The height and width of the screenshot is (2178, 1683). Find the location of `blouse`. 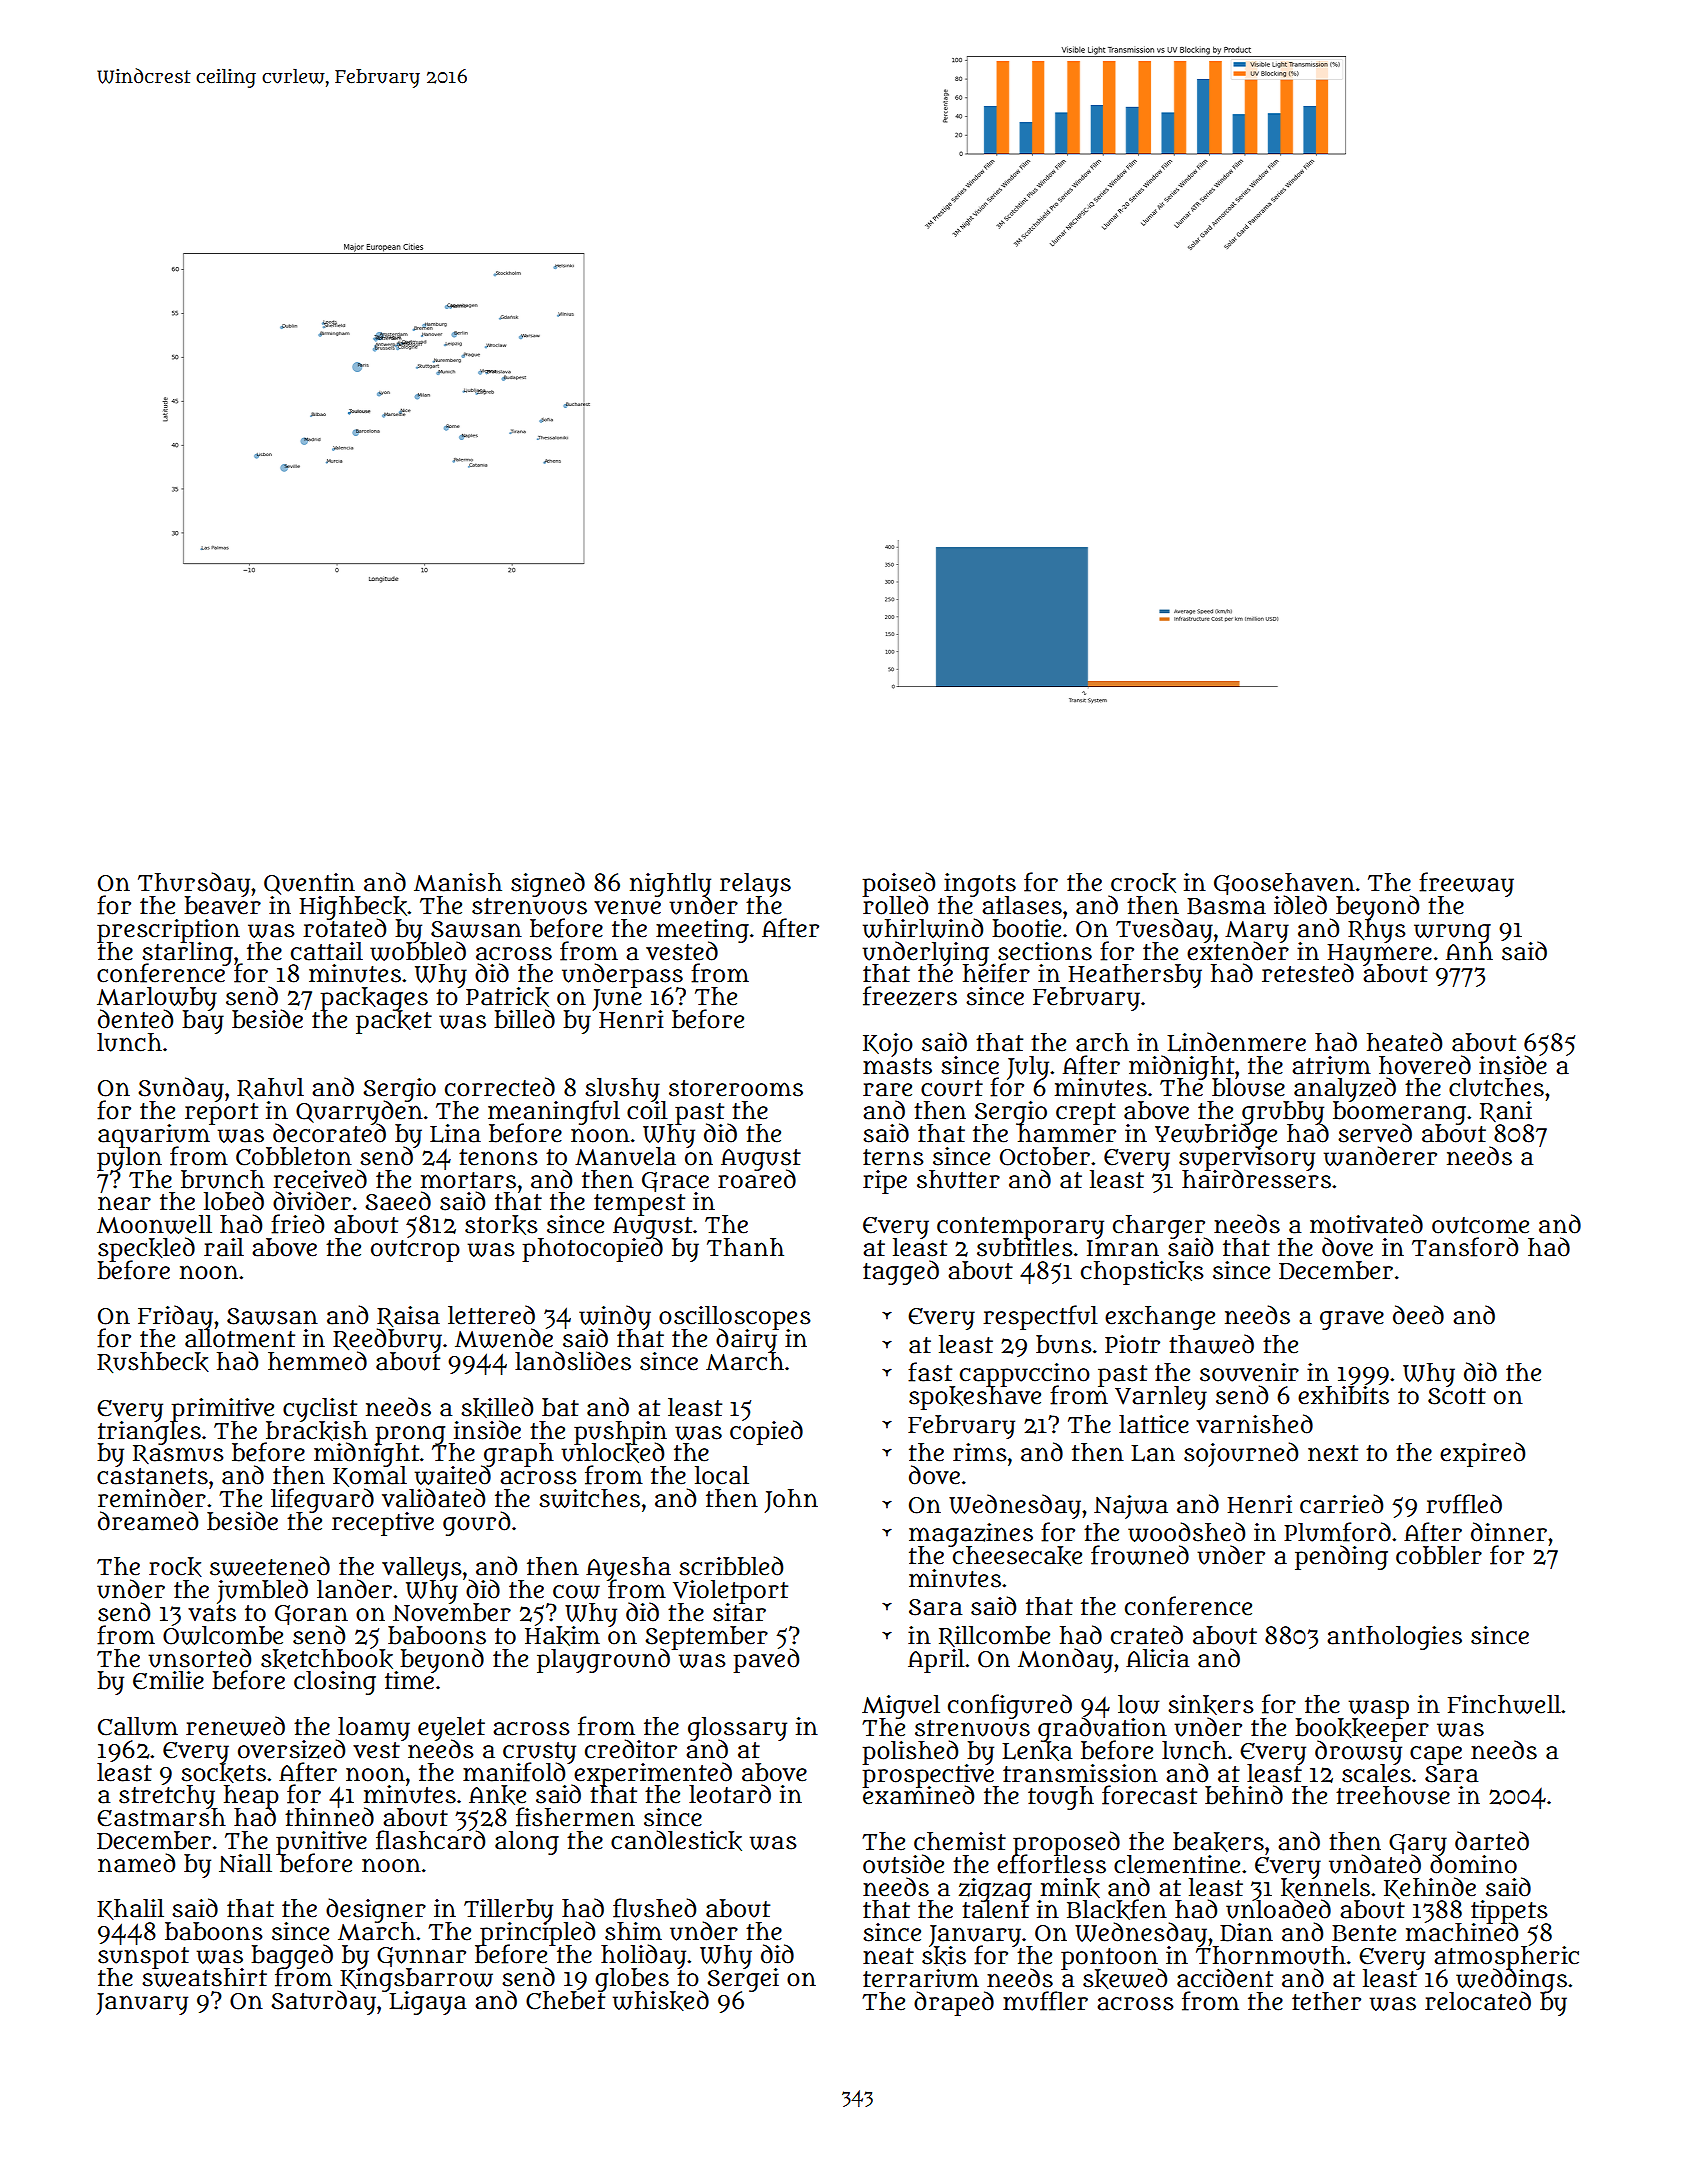

blouse is located at coordinates (1248, 1088).
